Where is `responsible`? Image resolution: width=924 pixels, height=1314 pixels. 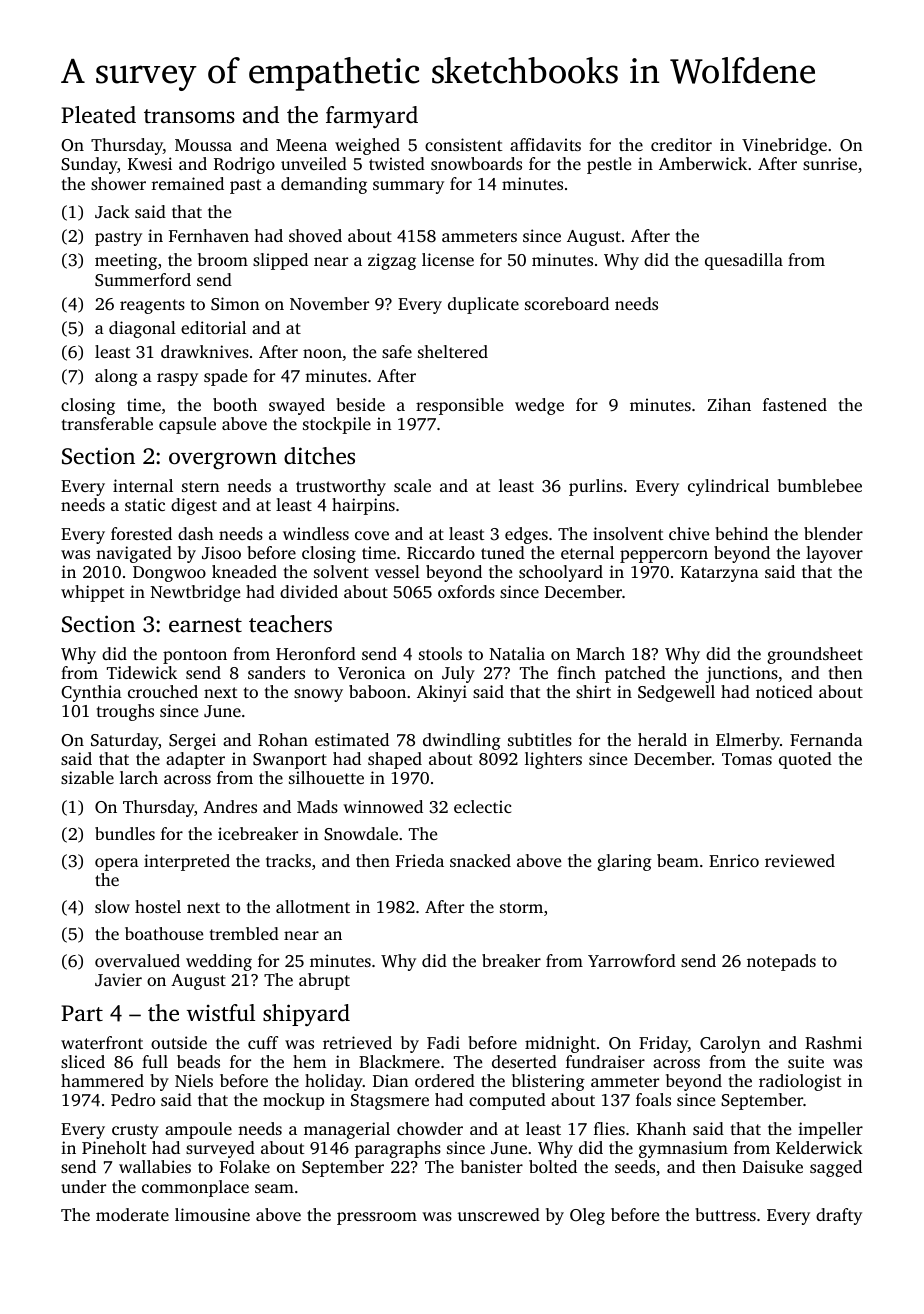 responsible is located at coordinates (459, 406).
